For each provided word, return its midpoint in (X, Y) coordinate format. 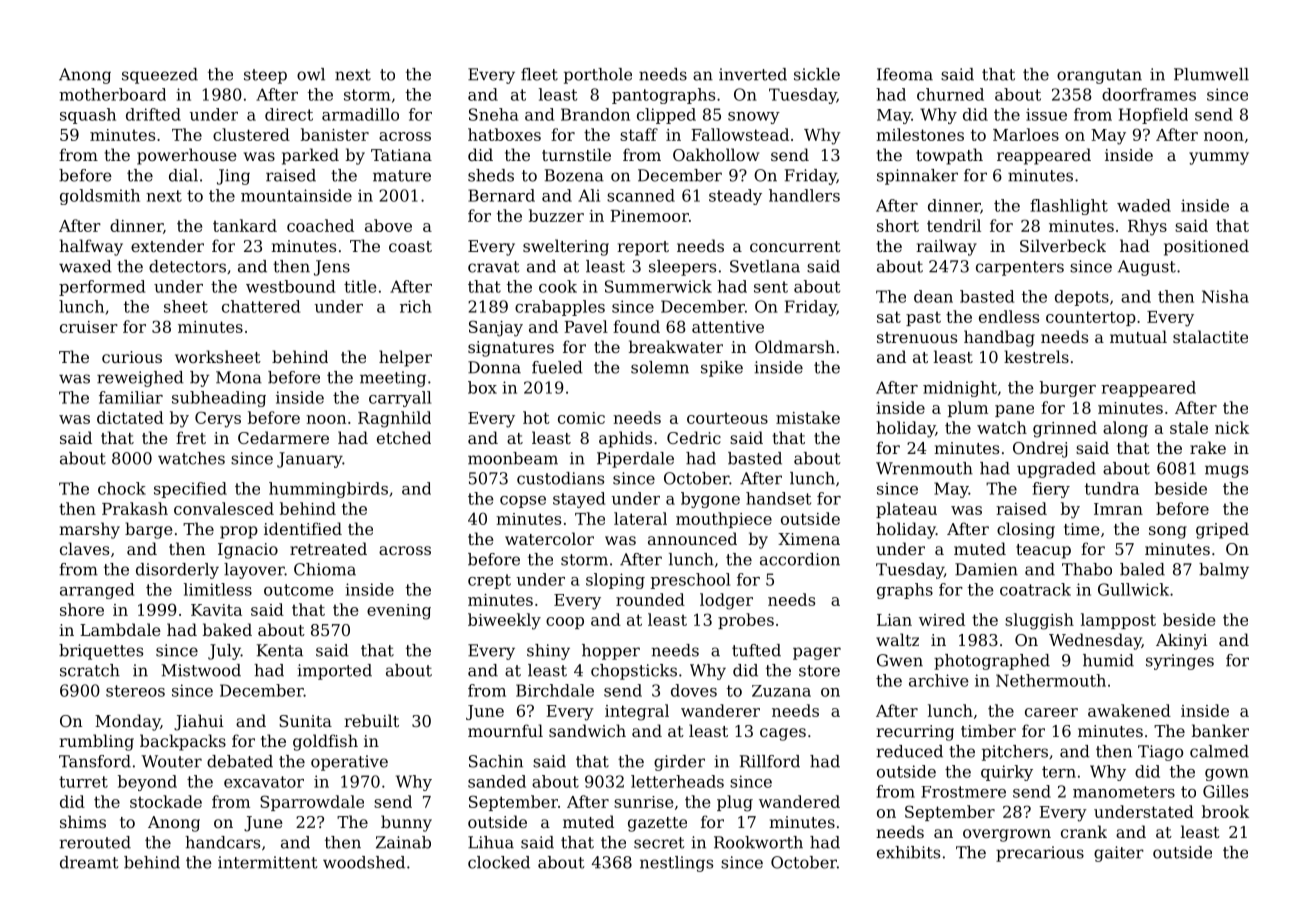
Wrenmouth (924, 468)
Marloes (1026, 134)
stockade (166, 801)
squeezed (160, 76)
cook (558, 286)
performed (102, 288)
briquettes (101, 652)
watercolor (549, 538)
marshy (89, 530)
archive (939, 680)
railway (946, 247)
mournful (505, 730)
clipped (666, 116)
